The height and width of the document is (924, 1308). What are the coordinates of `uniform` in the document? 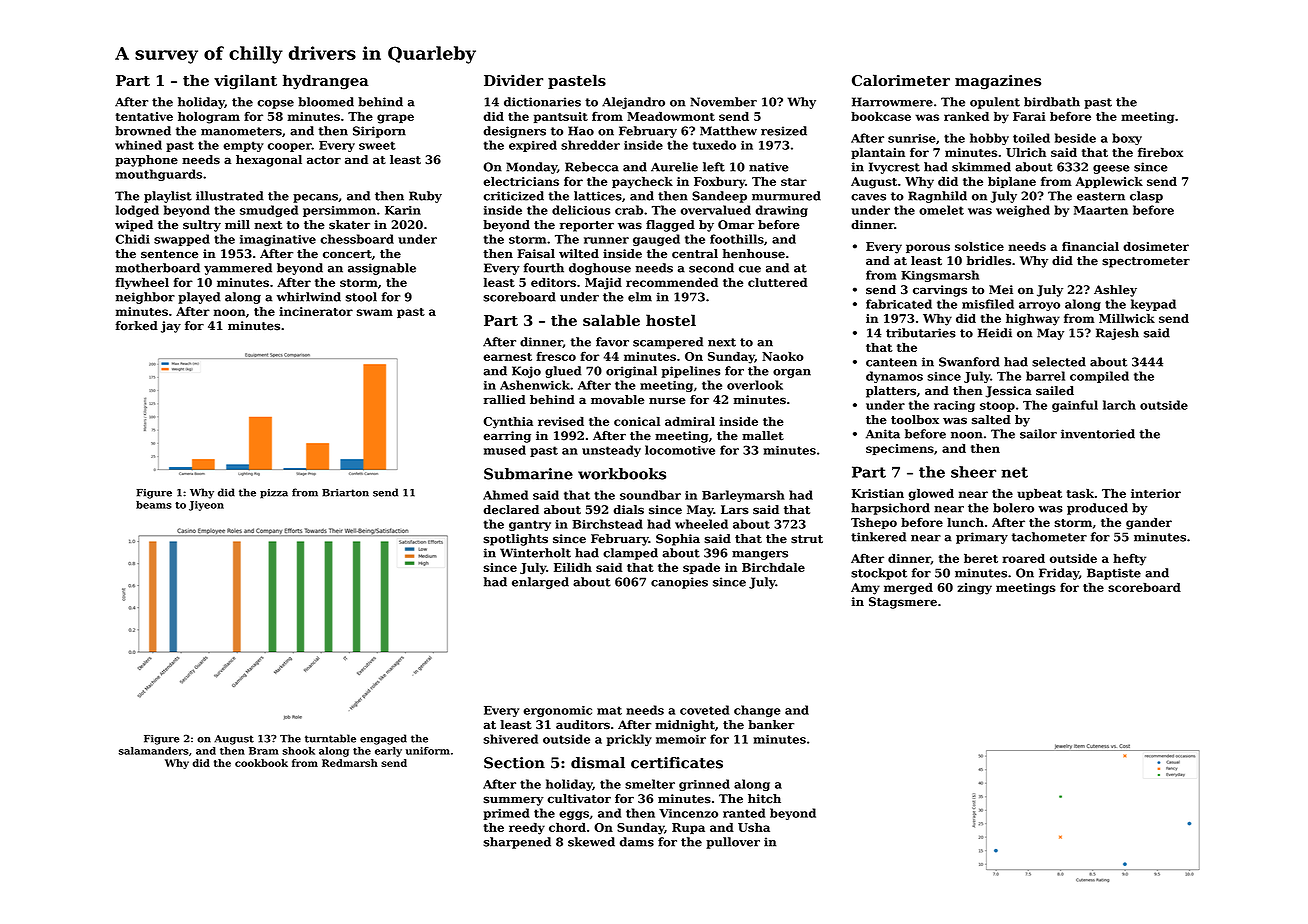 It's located at (428, 751).
